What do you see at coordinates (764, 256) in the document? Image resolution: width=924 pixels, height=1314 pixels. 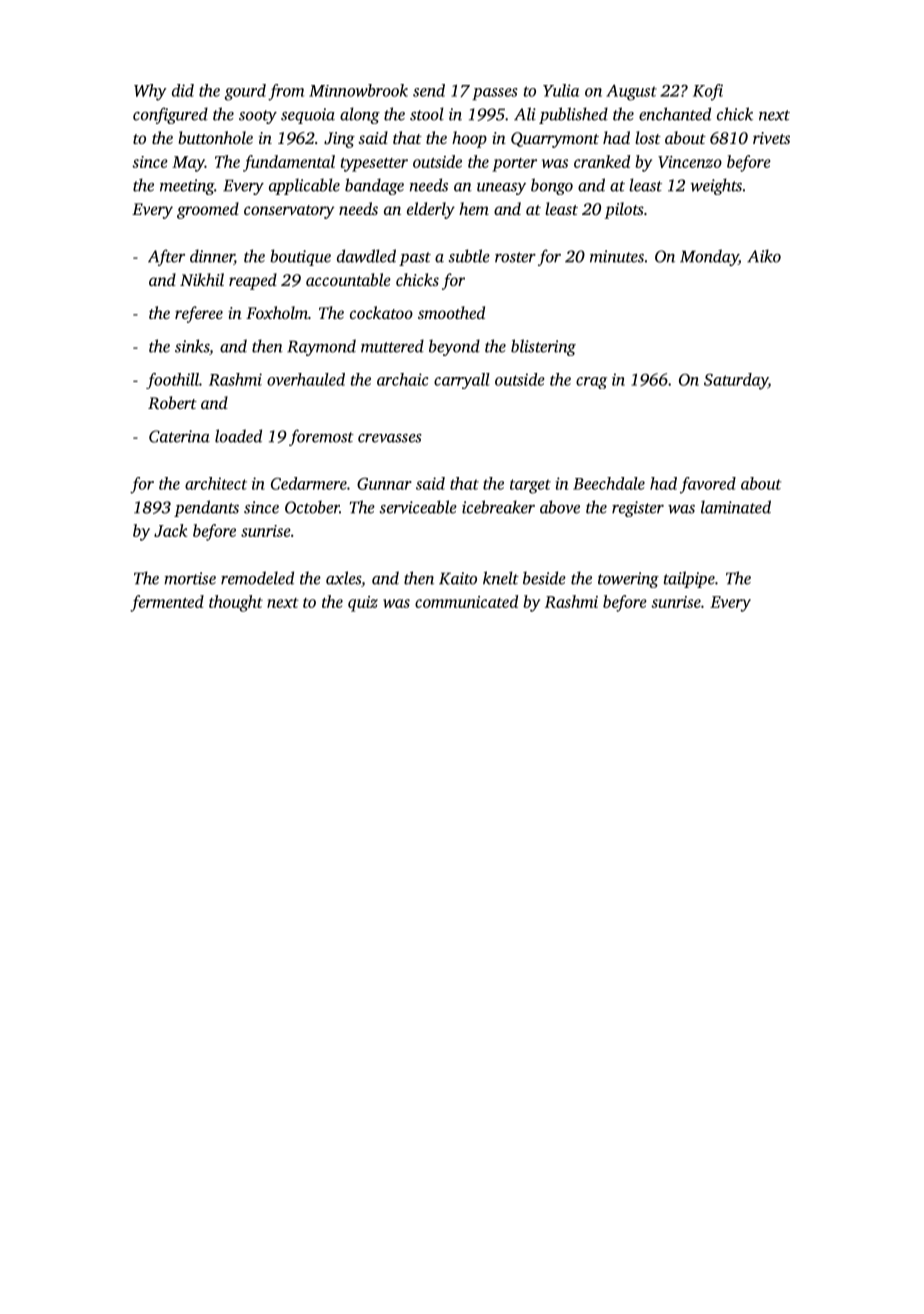 I see `Aiko` at bounding box center [764, 256].
